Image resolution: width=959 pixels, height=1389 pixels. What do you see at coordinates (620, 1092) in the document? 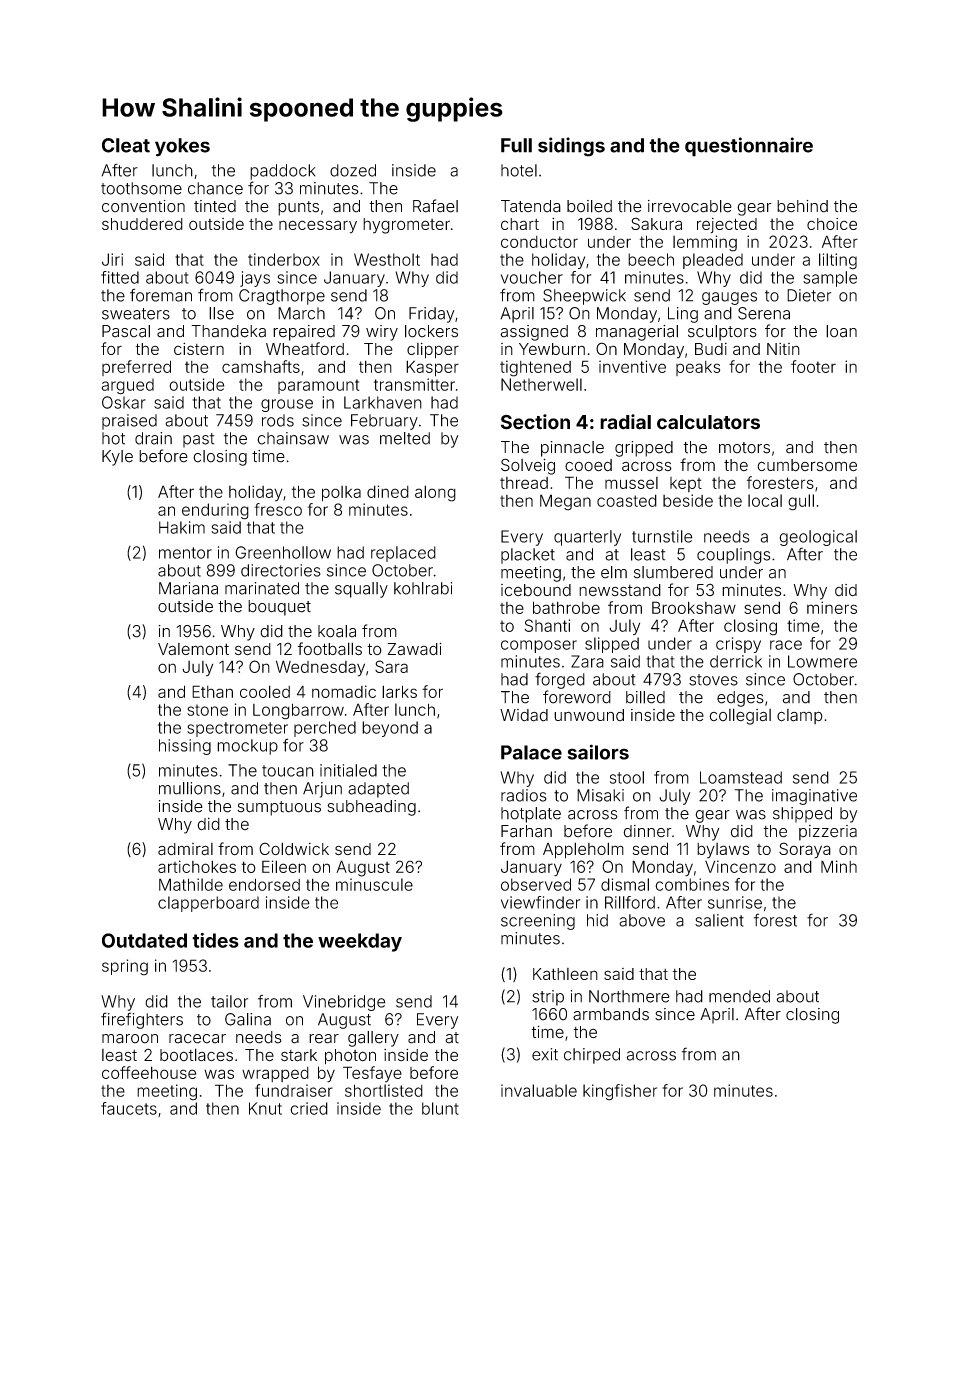
I see `kingfisher` at bounding box center [620, 1092].
